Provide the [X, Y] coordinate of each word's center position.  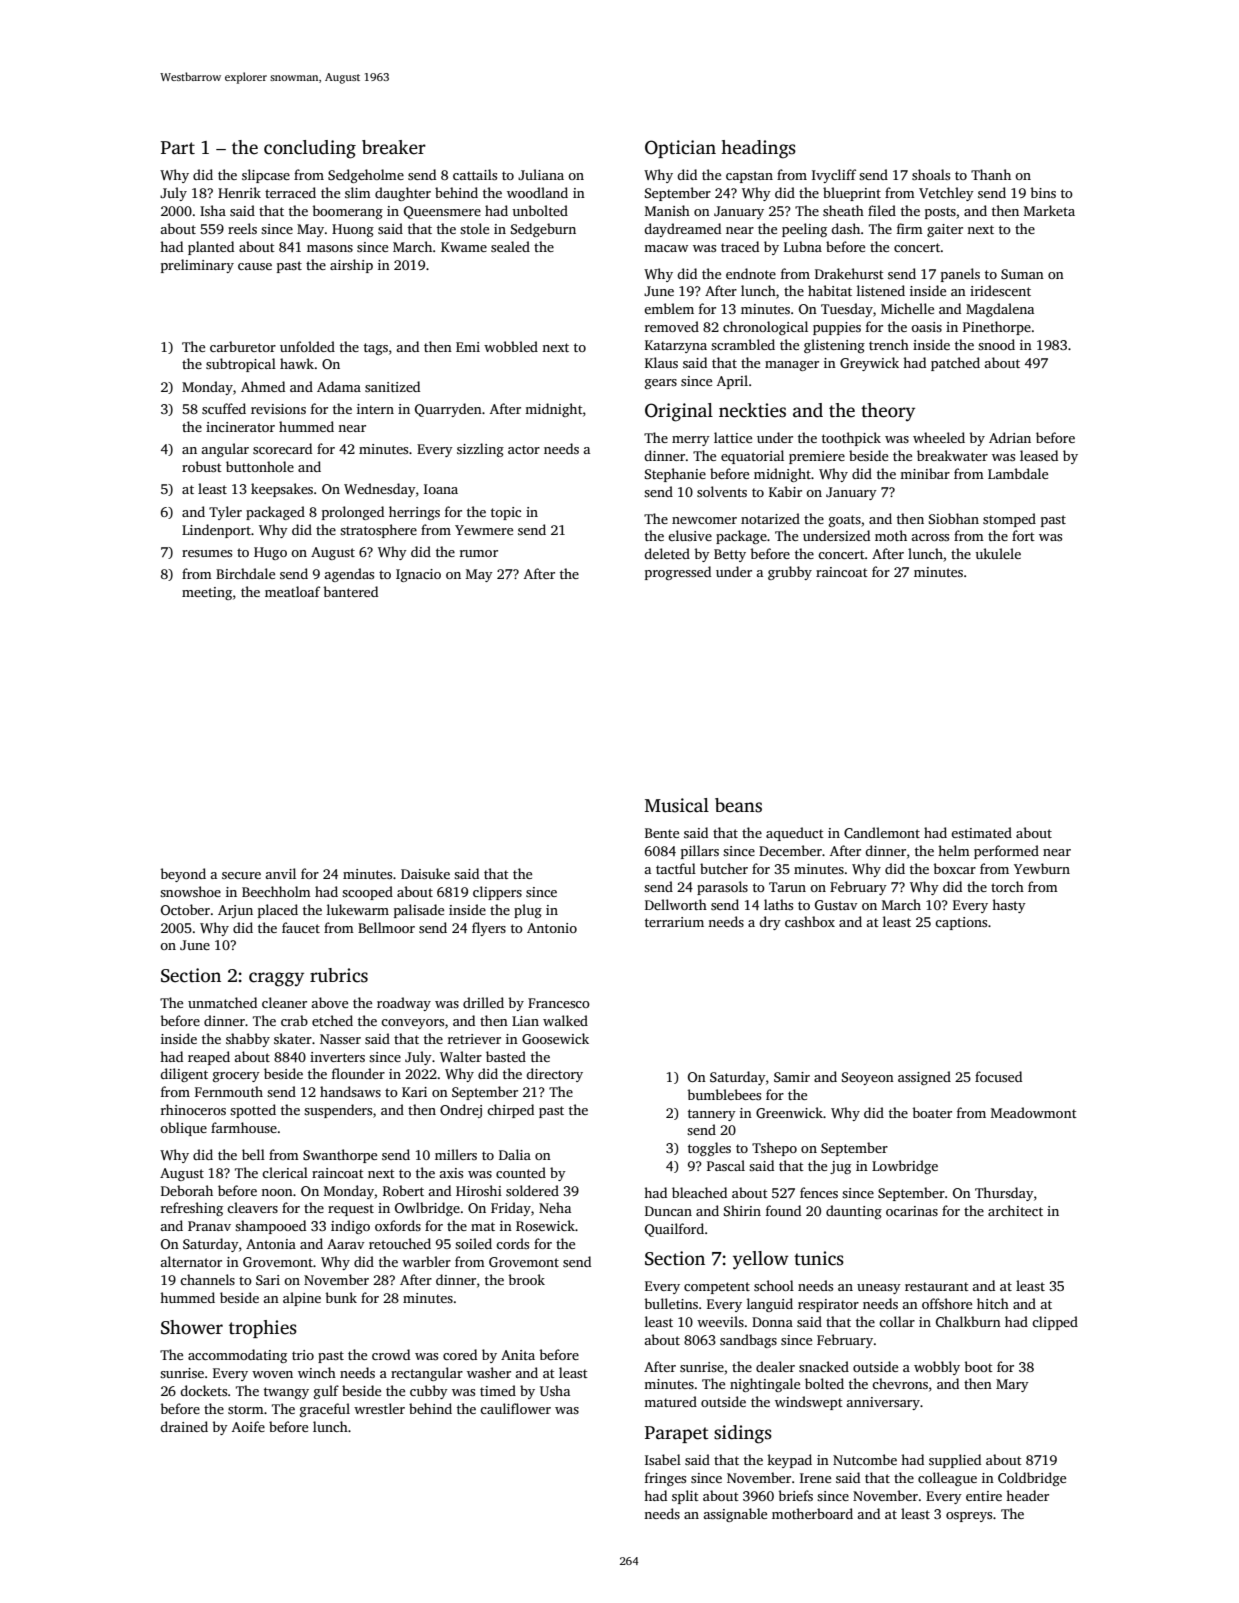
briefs [795, 1495]
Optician [680, 149]
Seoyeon [868, 1078]
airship [351, 266]
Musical [677, 805]
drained [184, 1426]
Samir [792, 1077]
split [685, 1497]
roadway [404, 1004]
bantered [350, 591]
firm [910, 228]
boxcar [954, 868]
